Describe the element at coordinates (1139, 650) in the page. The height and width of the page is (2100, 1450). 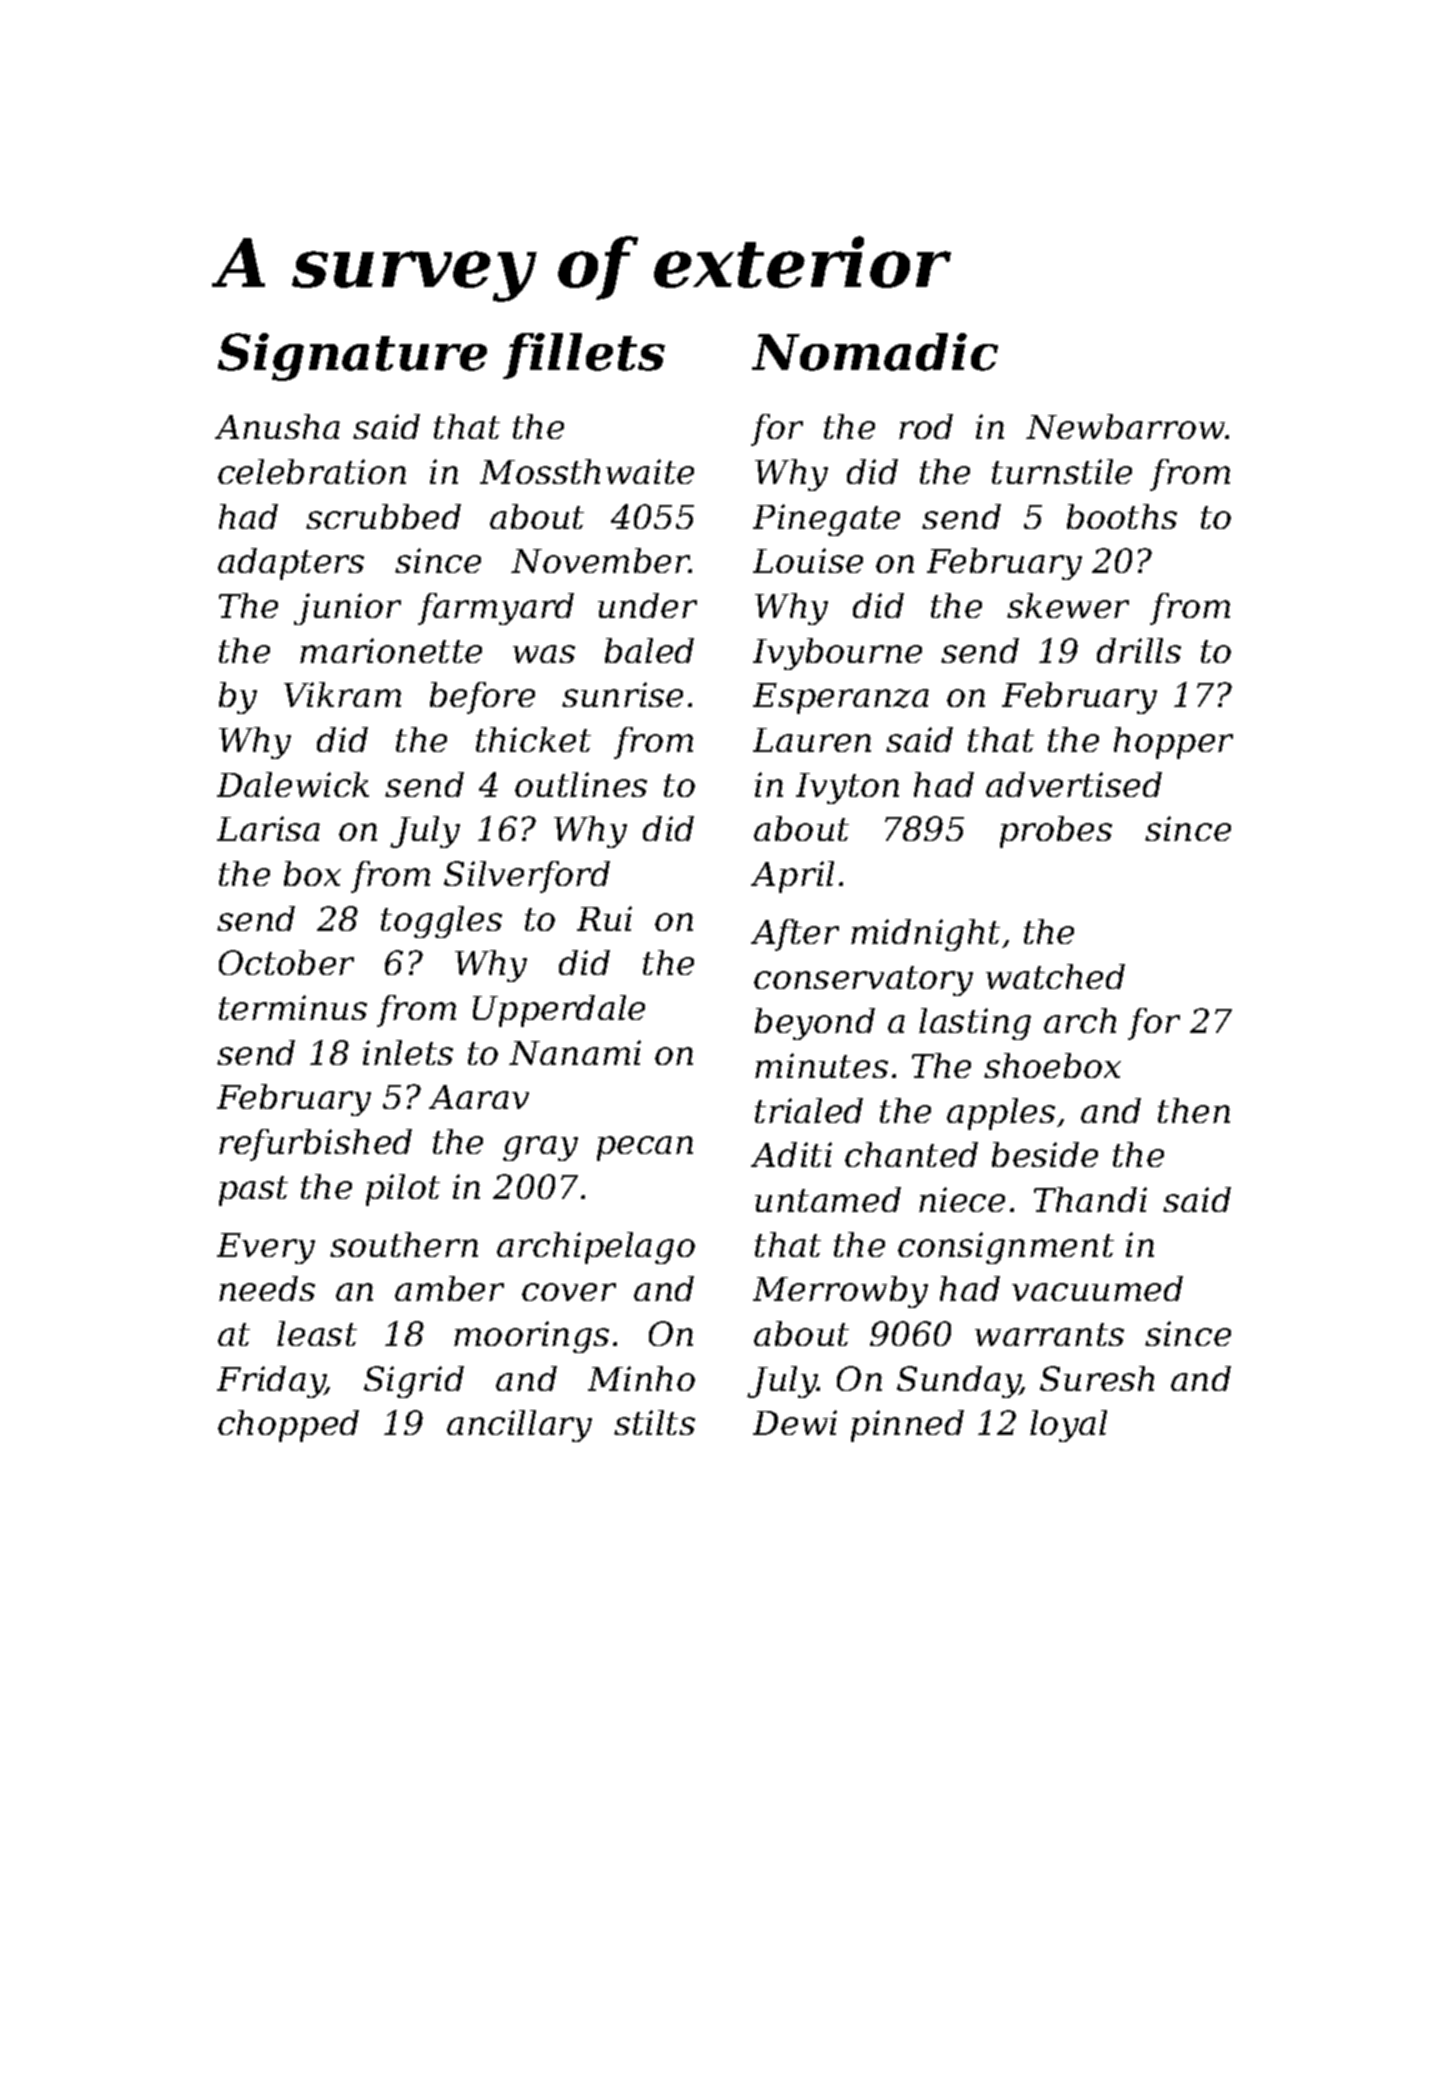
I see `drills` at that location.
